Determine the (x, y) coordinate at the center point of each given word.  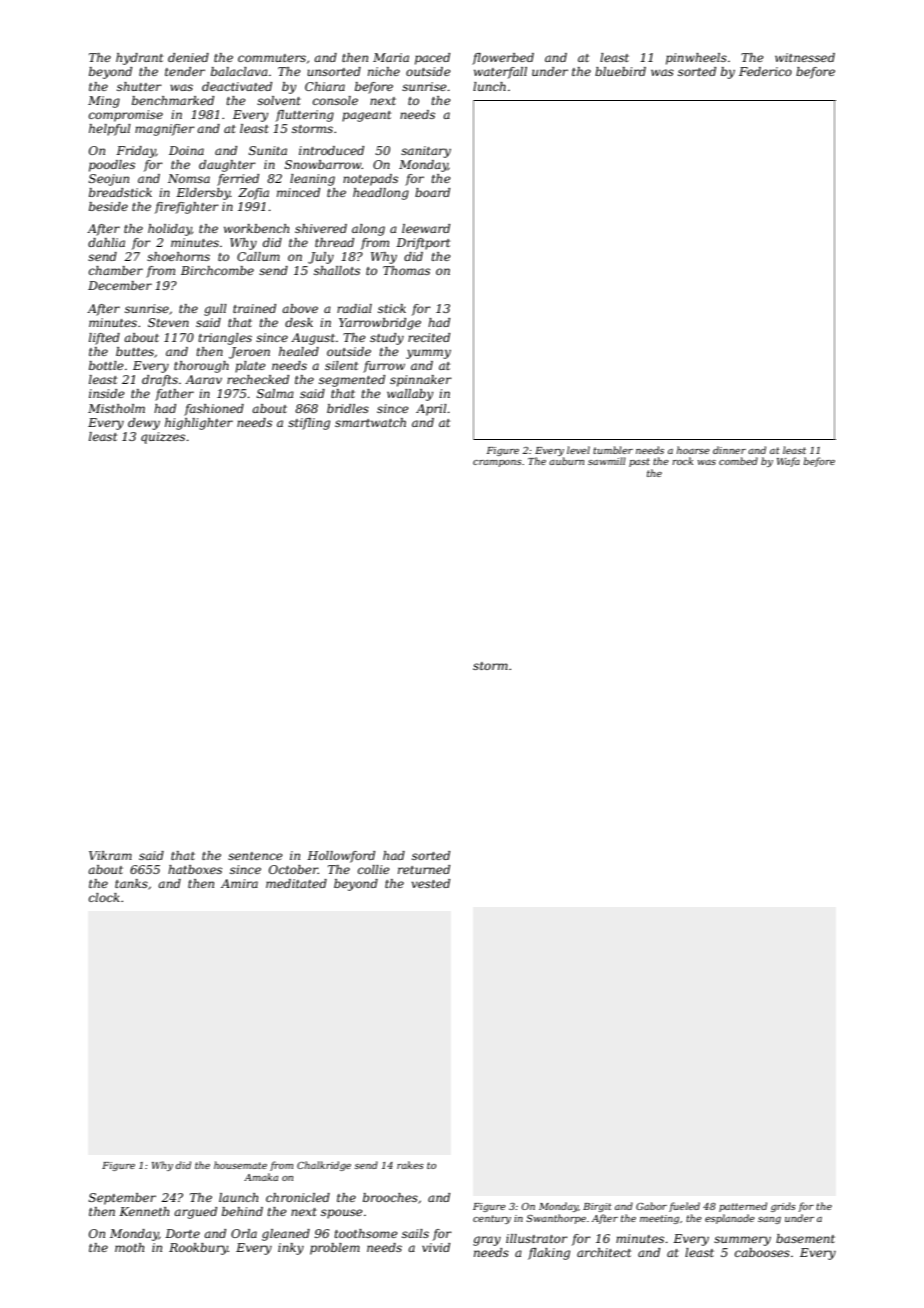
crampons (497, 463)
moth (129, 1247)
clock (104, 897)
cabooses (762, 1252)
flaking (549, 1254)
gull (215, 310)
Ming (104, 102)
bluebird (620, 71)
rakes (410, 1165)
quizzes (163, 438)
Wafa (788, 462)
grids (783, 1207)
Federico (765, 71)
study (387, 339)
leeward (426, 228)
